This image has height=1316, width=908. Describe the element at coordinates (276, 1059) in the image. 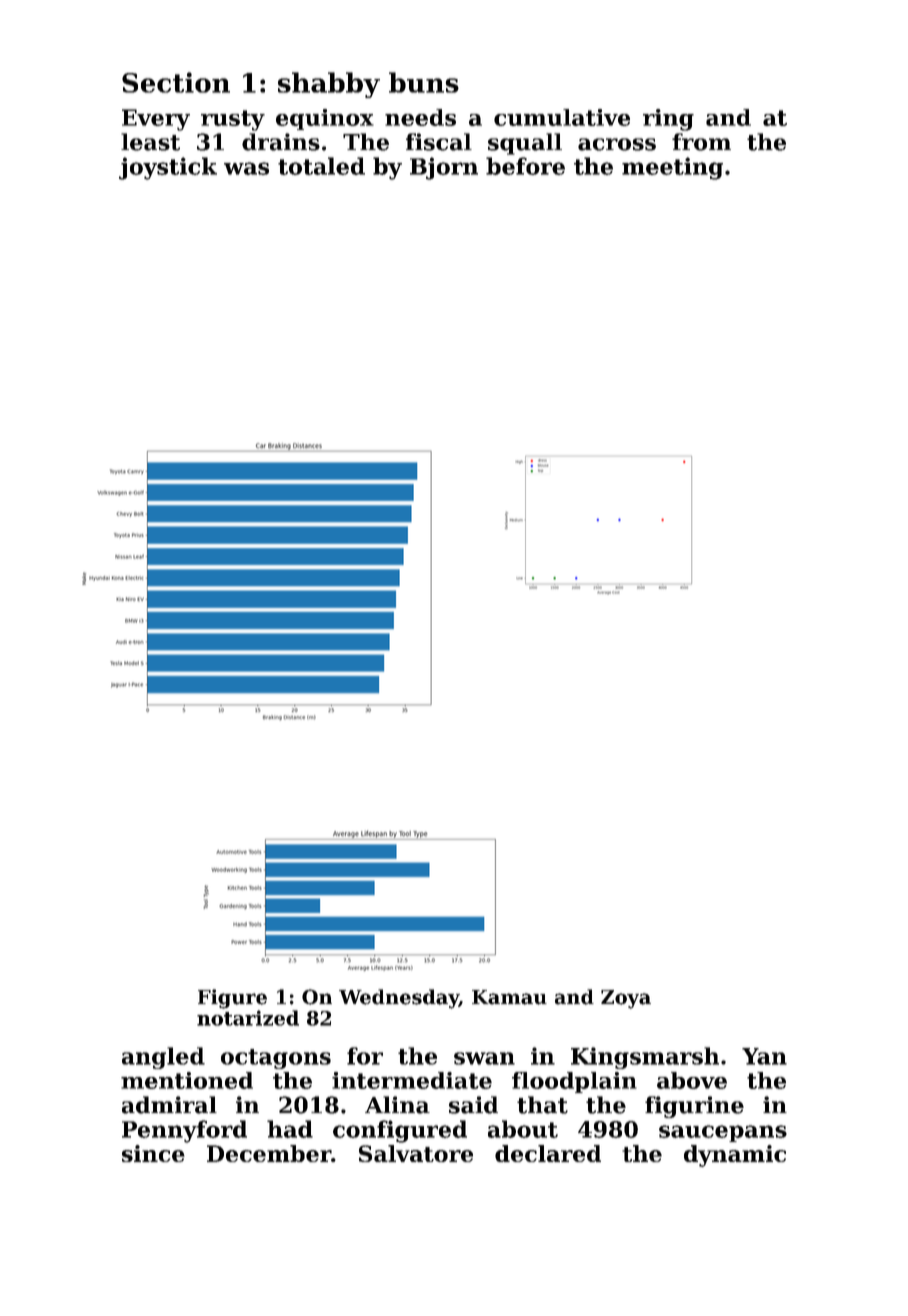

I see `octagons` at that location.
